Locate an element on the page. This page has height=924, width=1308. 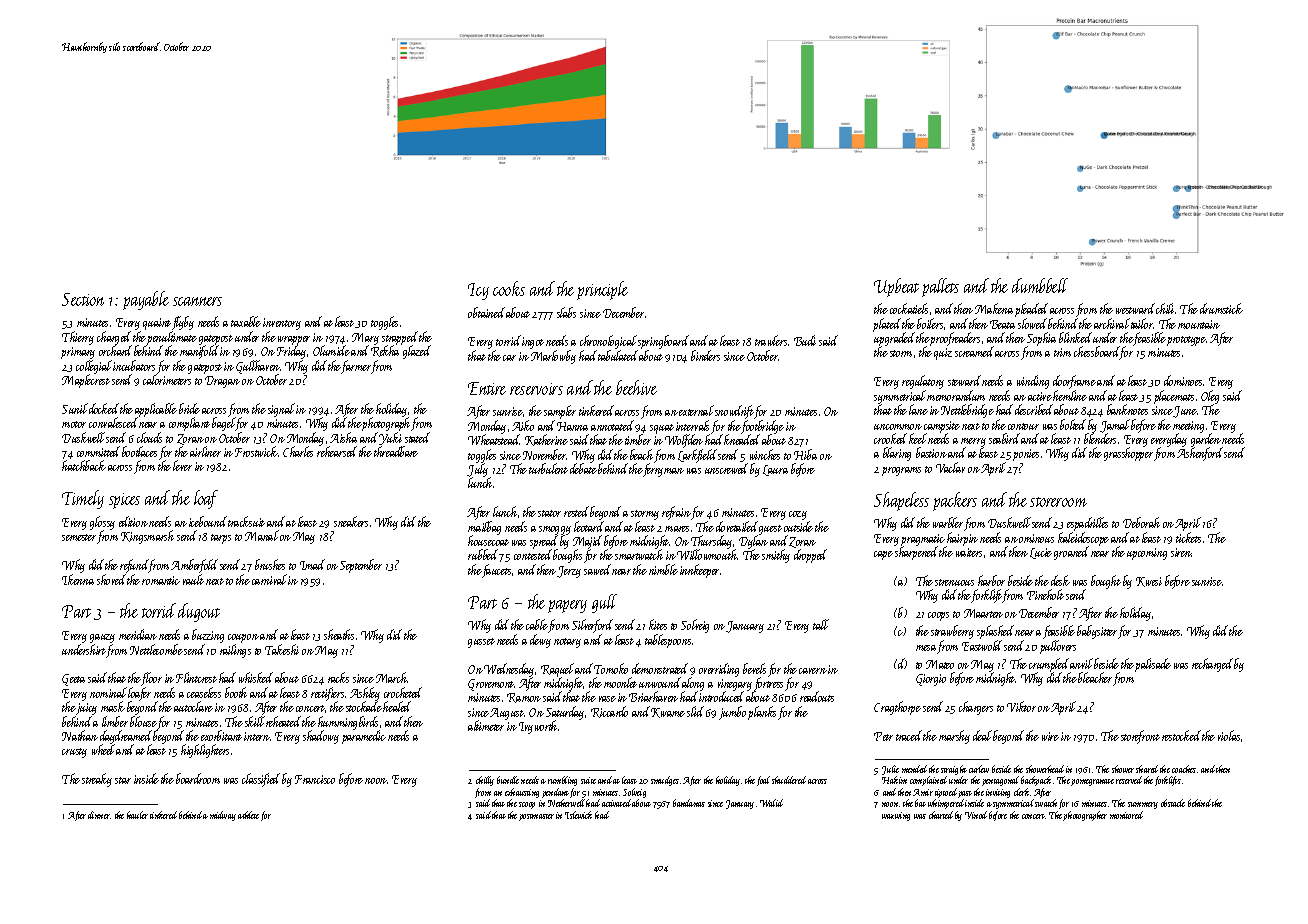
manifold is located at coordinates (199, 352).
